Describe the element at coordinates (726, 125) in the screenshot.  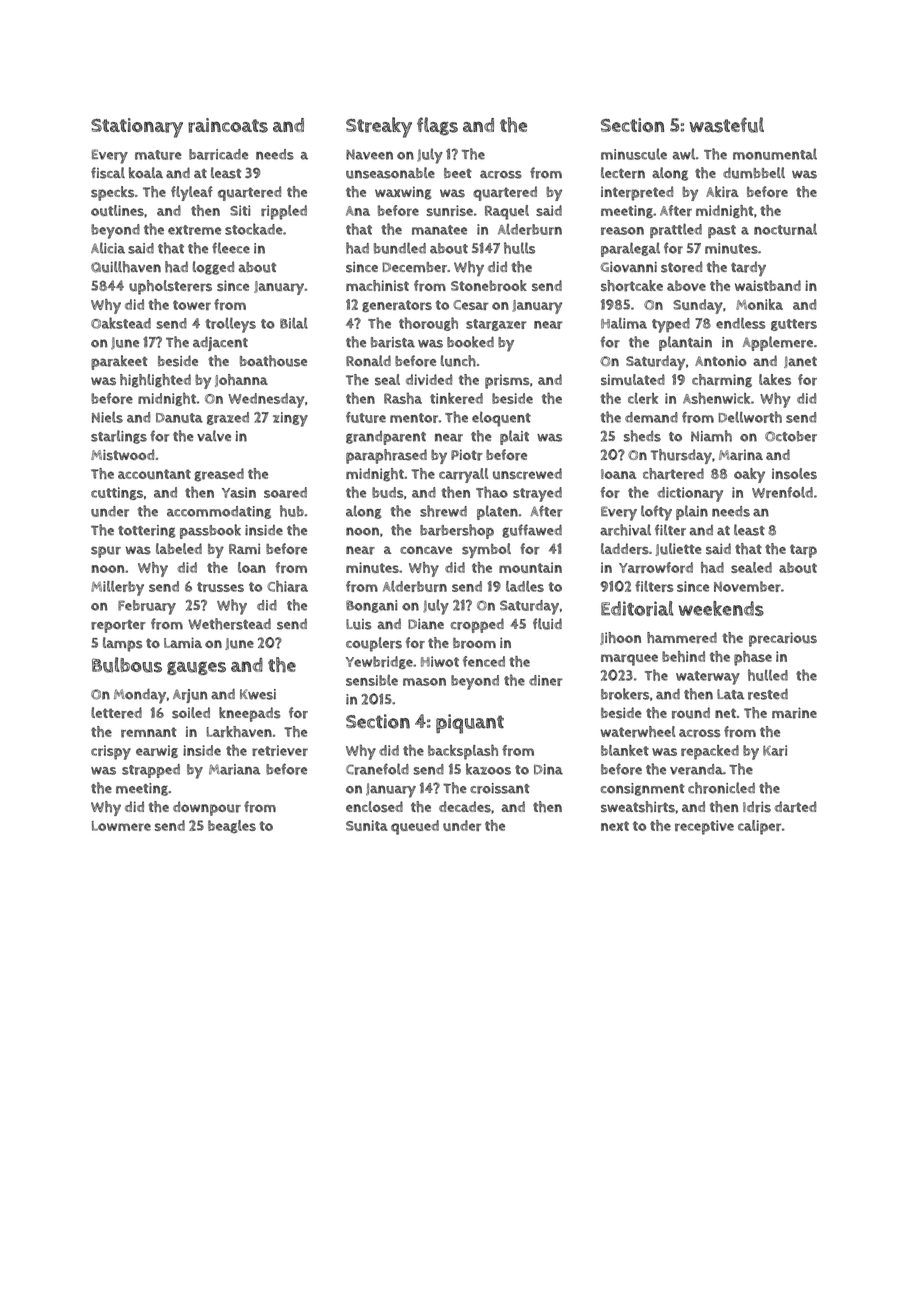
I see `wasteful` at that location.
